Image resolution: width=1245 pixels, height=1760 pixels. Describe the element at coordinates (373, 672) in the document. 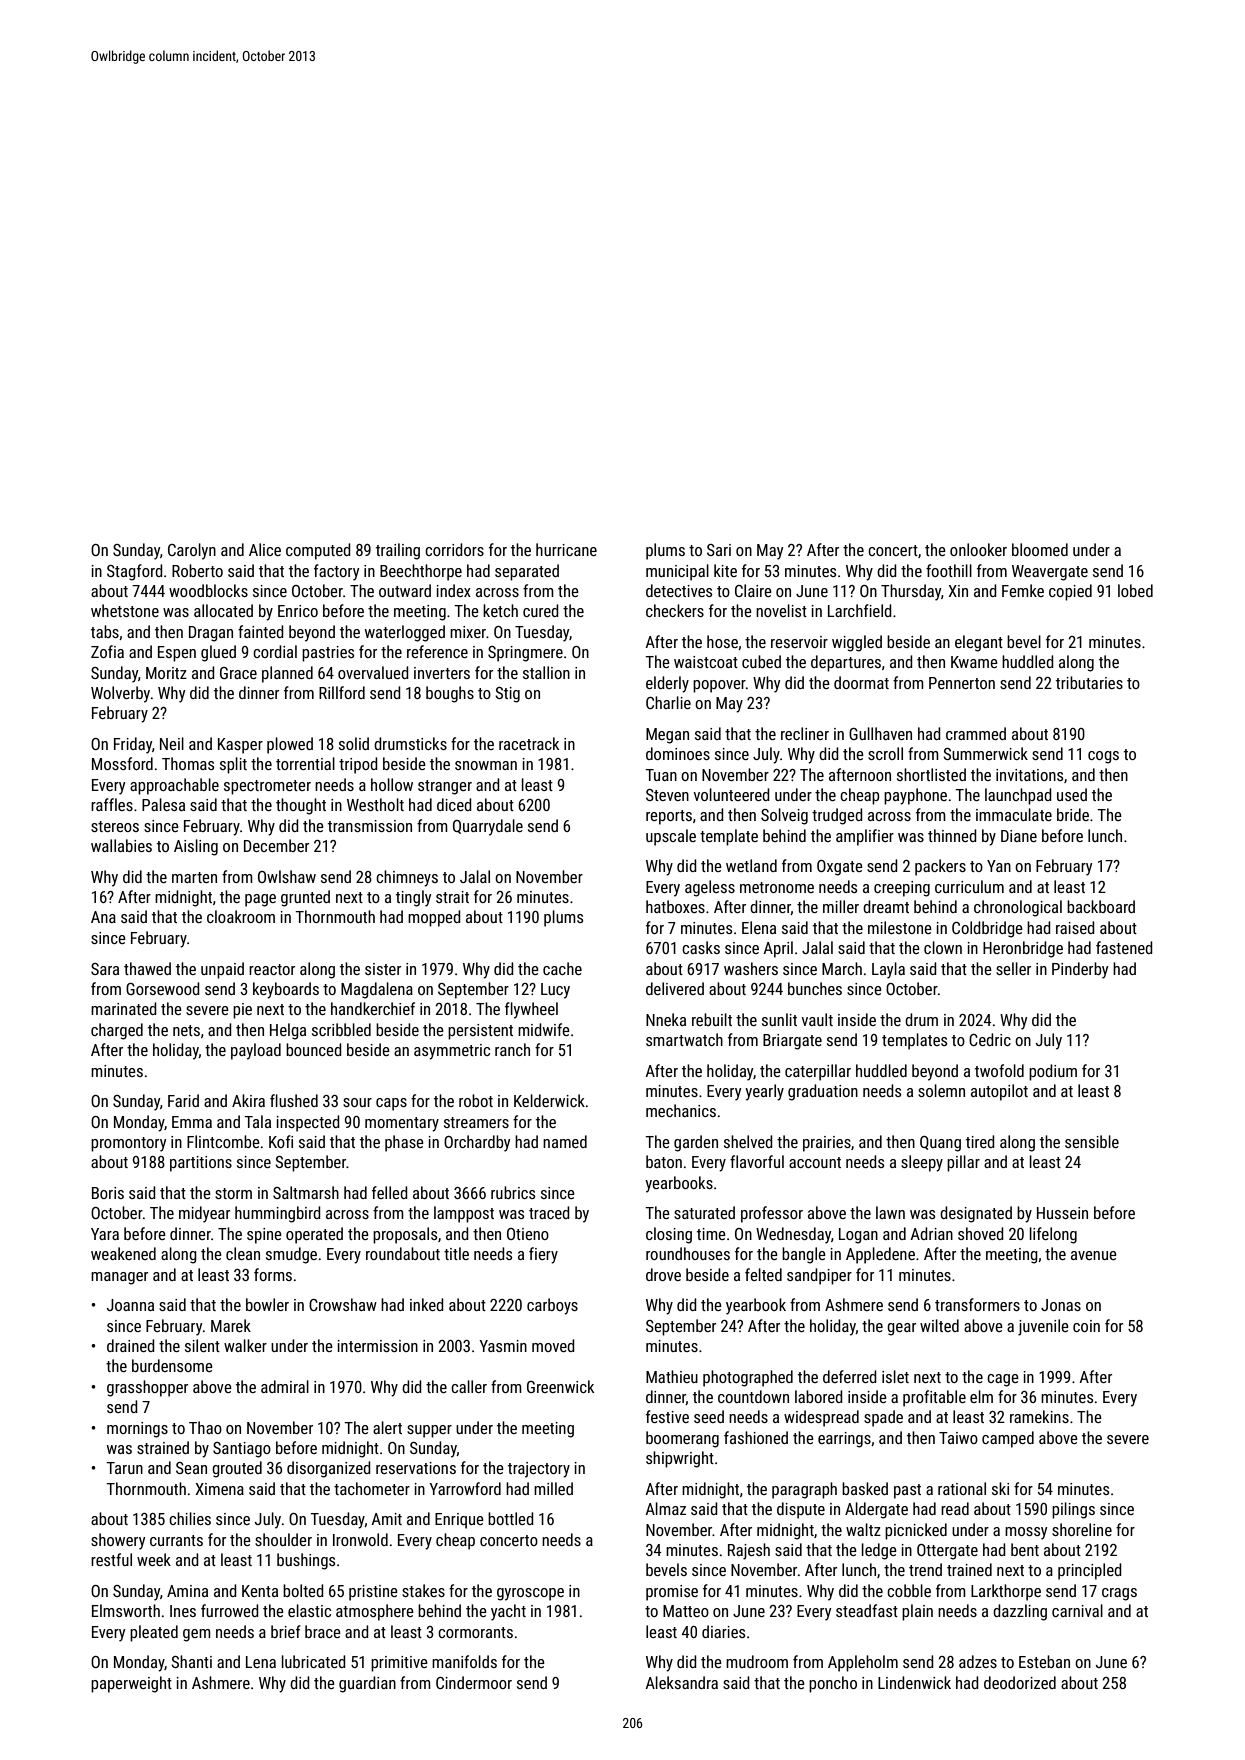

I see `overvalued` at that location.
